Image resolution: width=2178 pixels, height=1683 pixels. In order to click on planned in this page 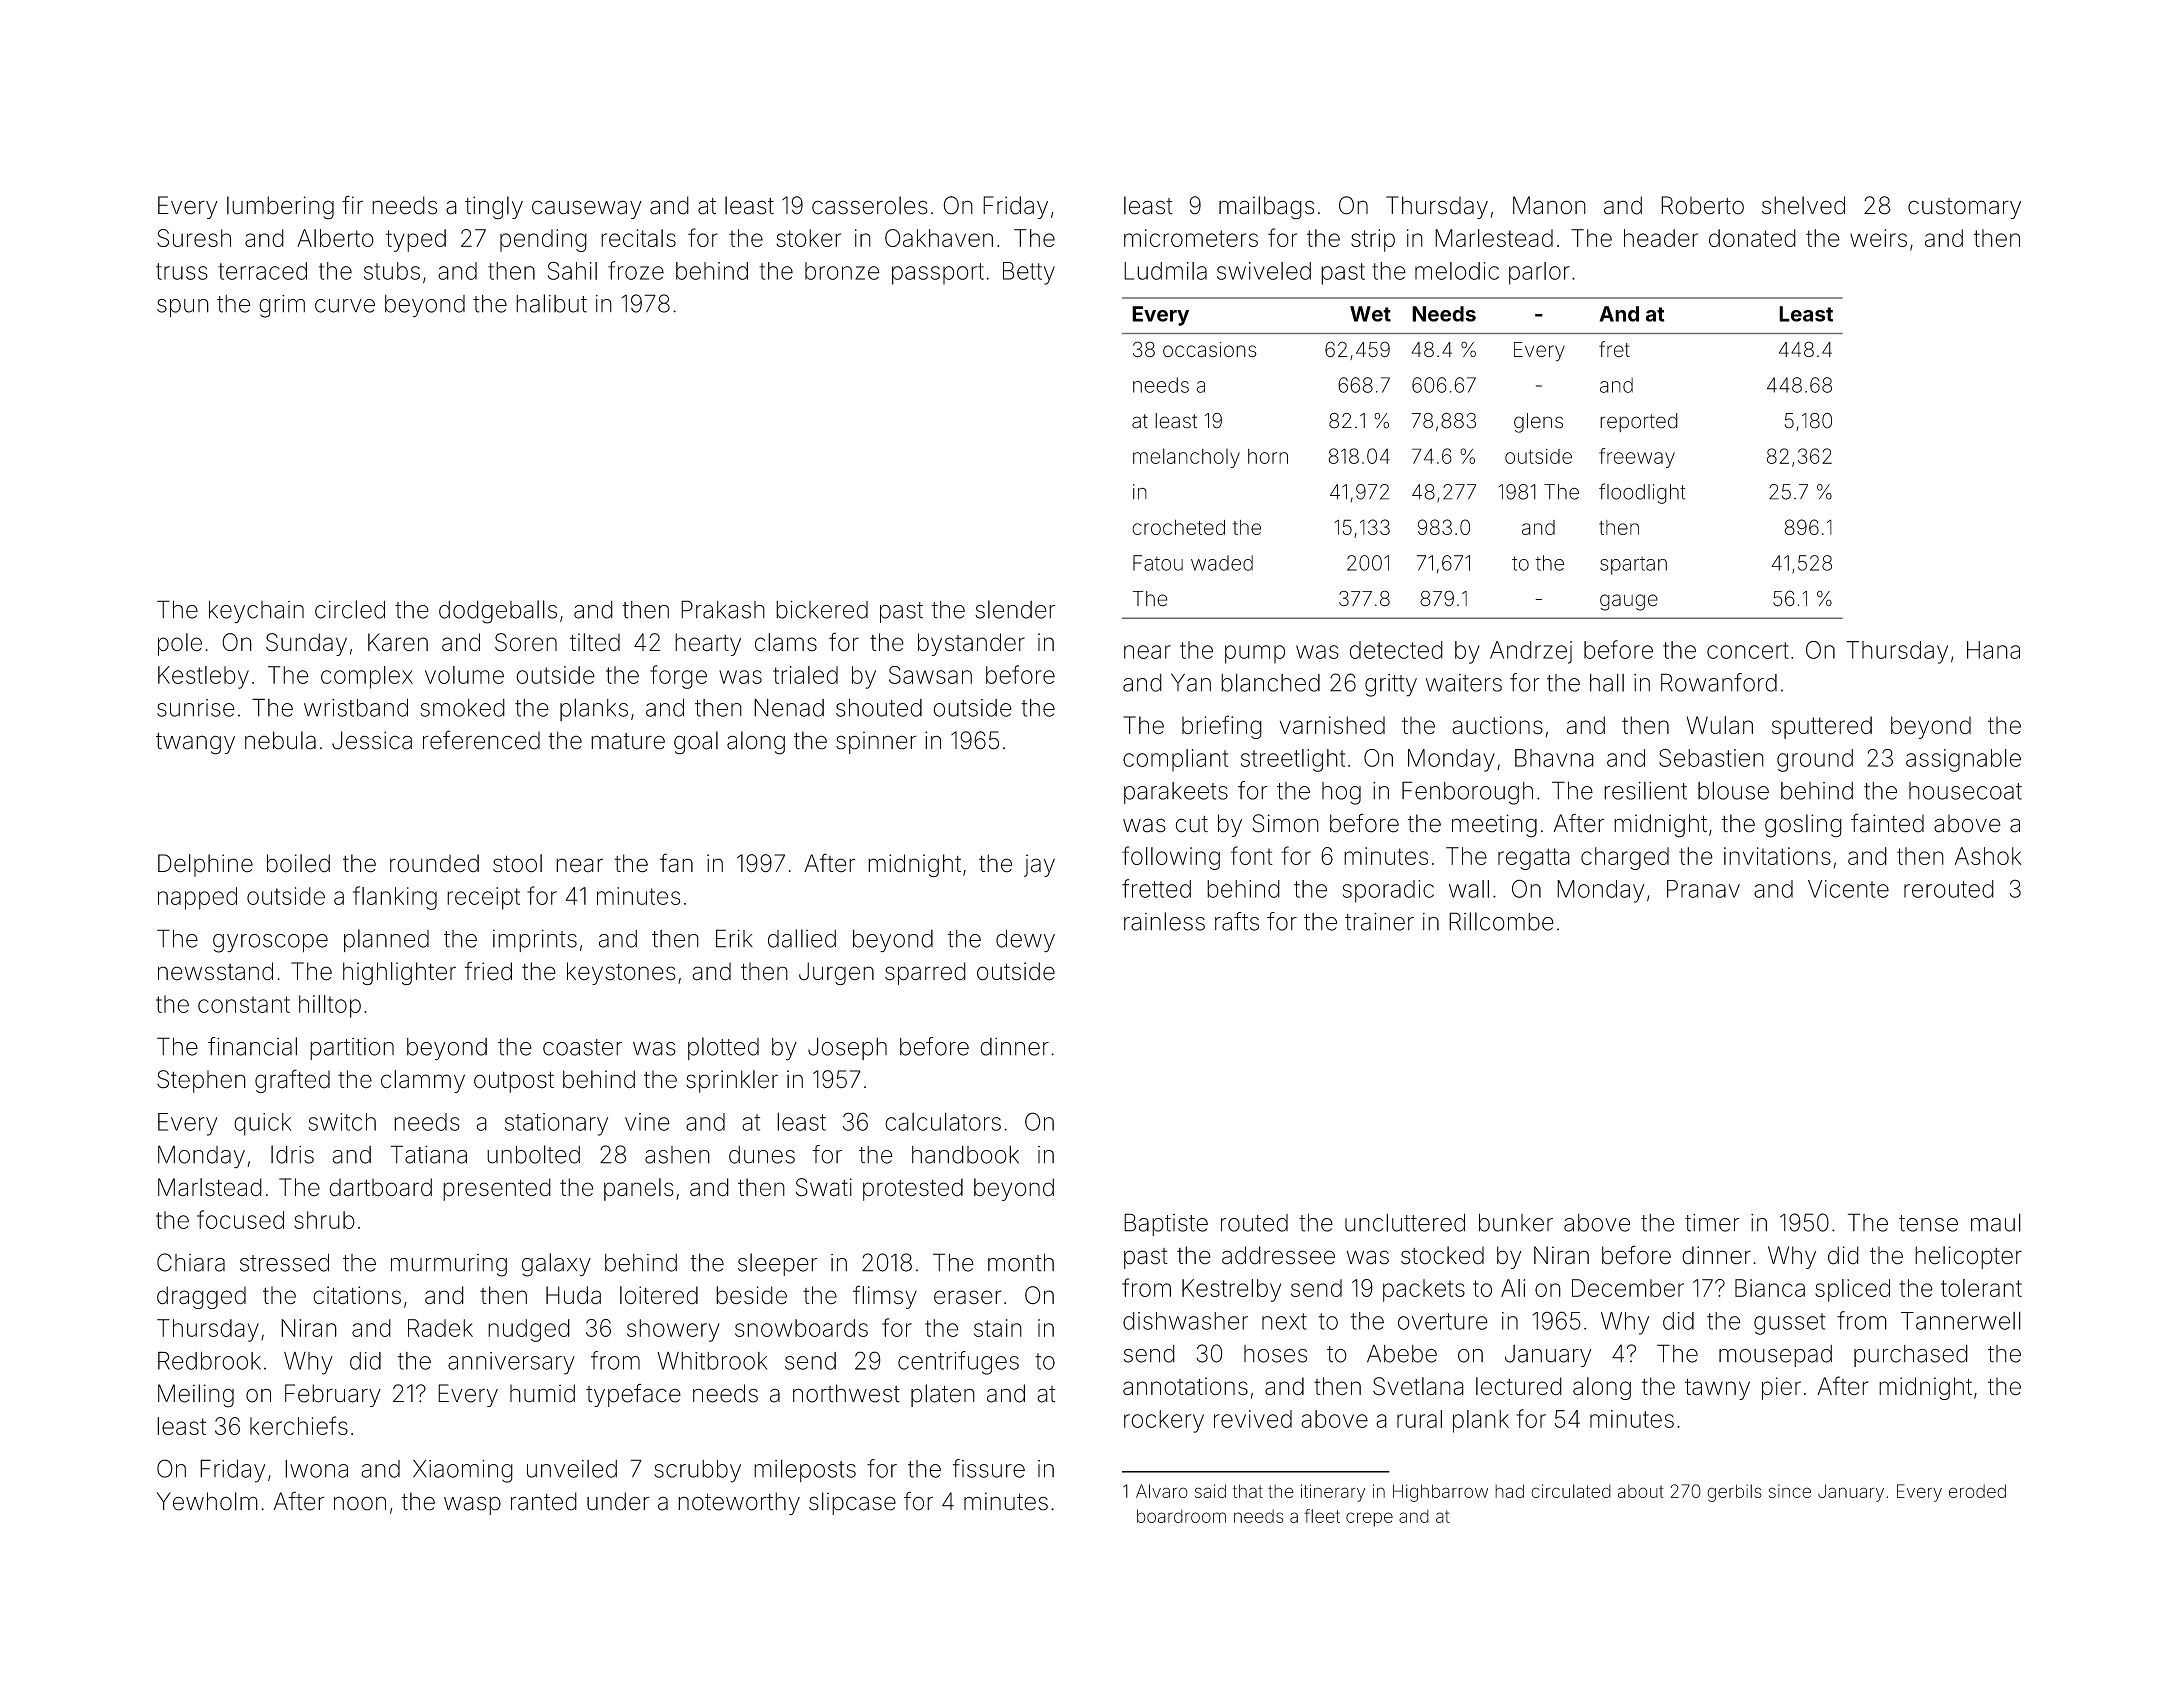, I will do `click(386, 940)`.
